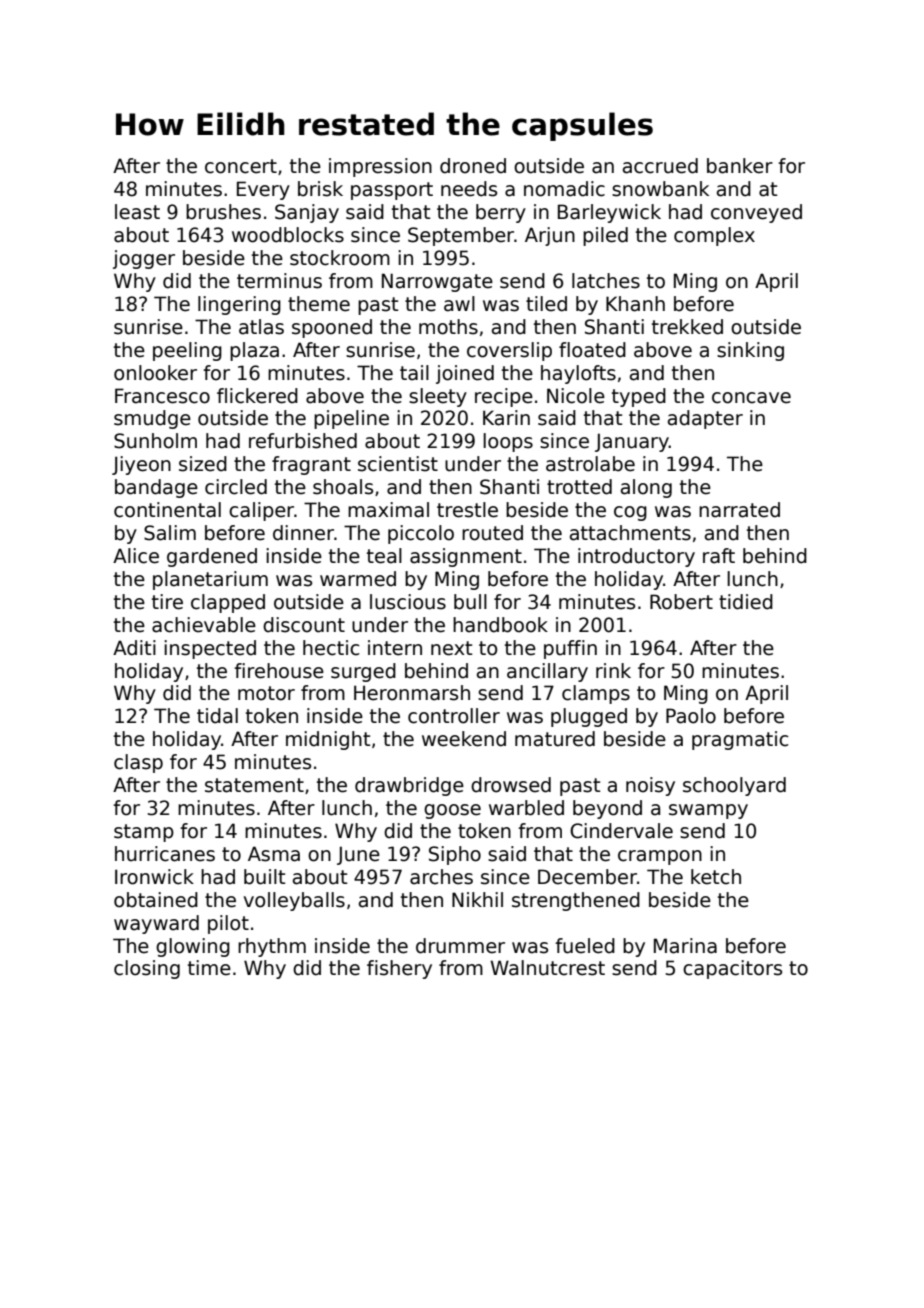 Image resolution: width=924 pixels, height=1308 pixels. I want to click on smudge, so click(152, 419).
